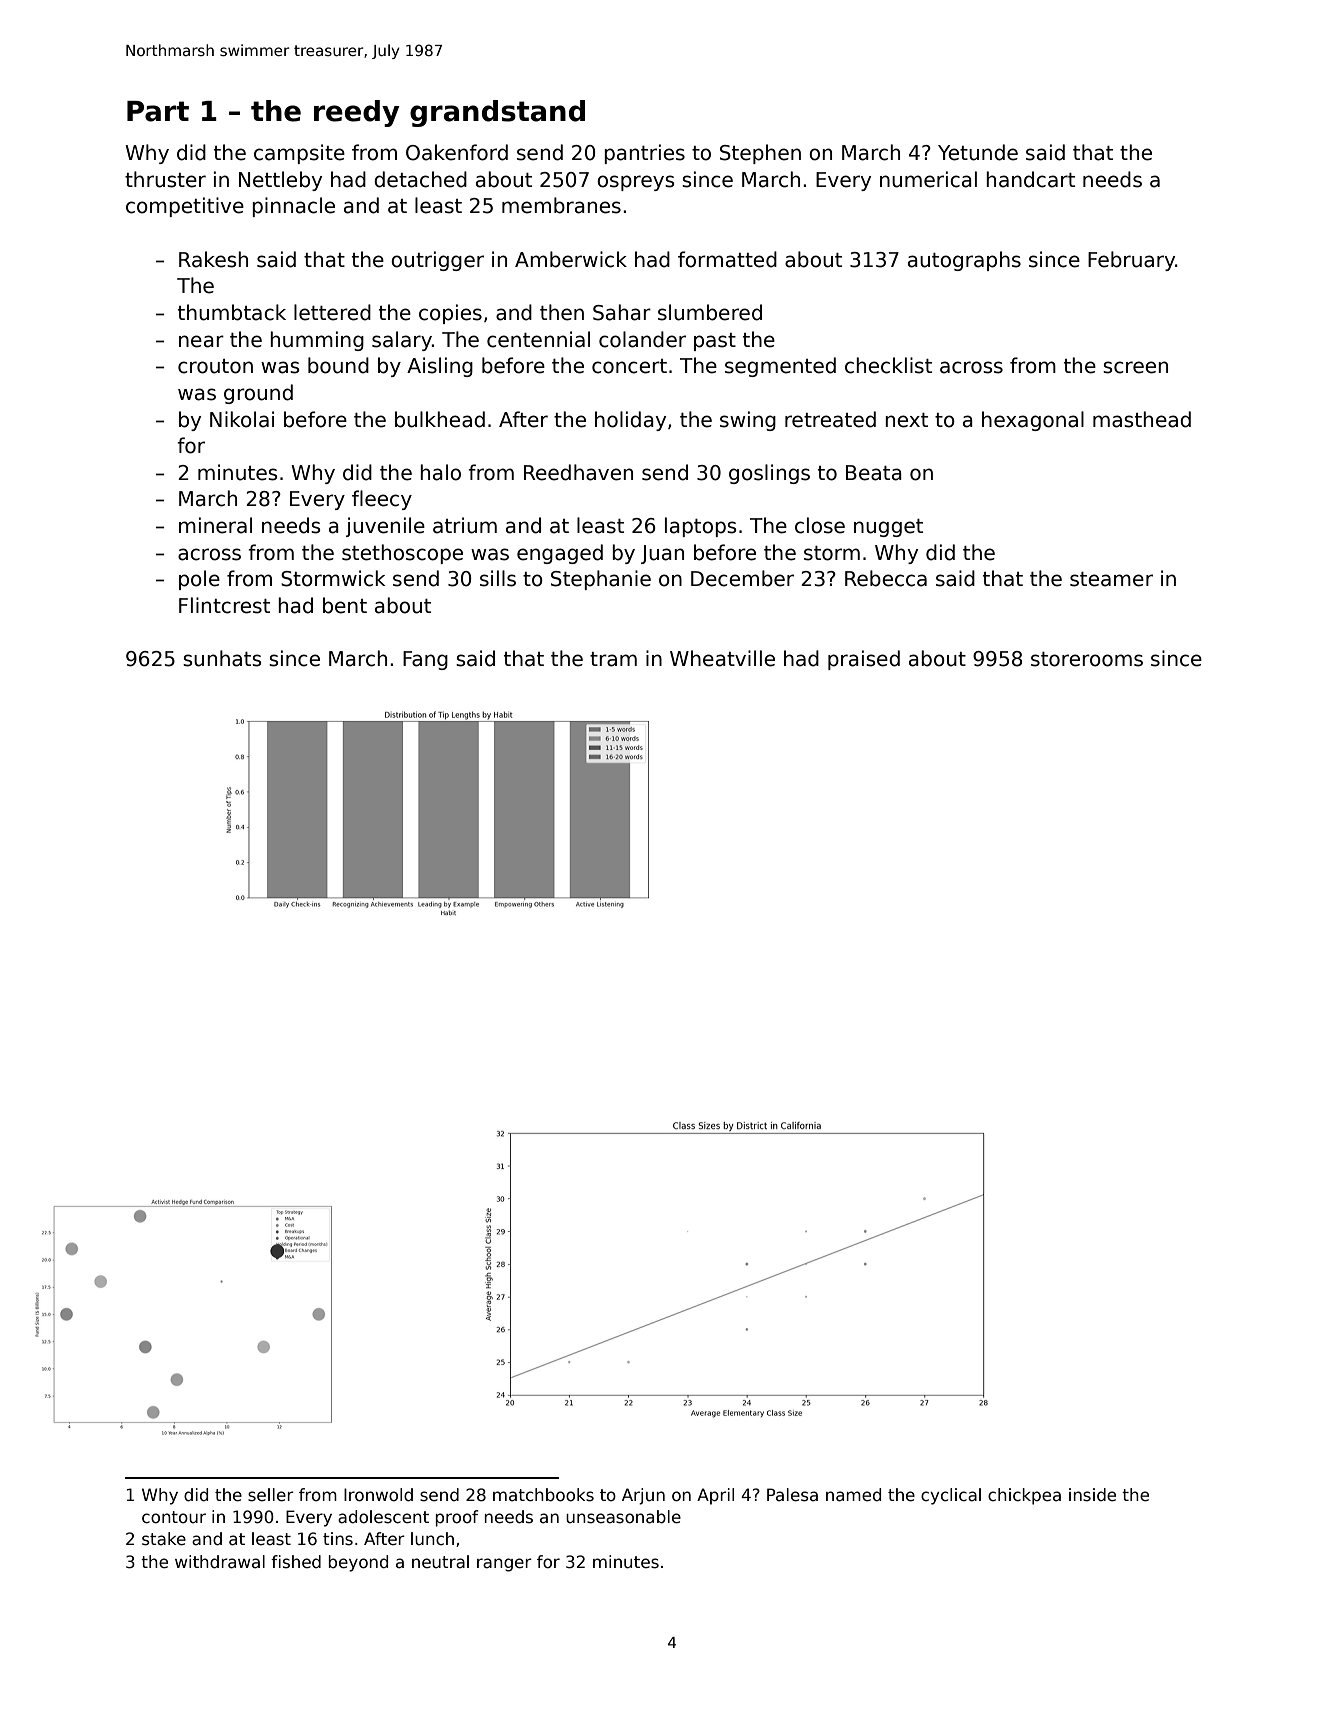 The width and height of the document is (1335, 1728). Describe the element at coordinates (864, 660) in the document. I see `praised` at that location.
